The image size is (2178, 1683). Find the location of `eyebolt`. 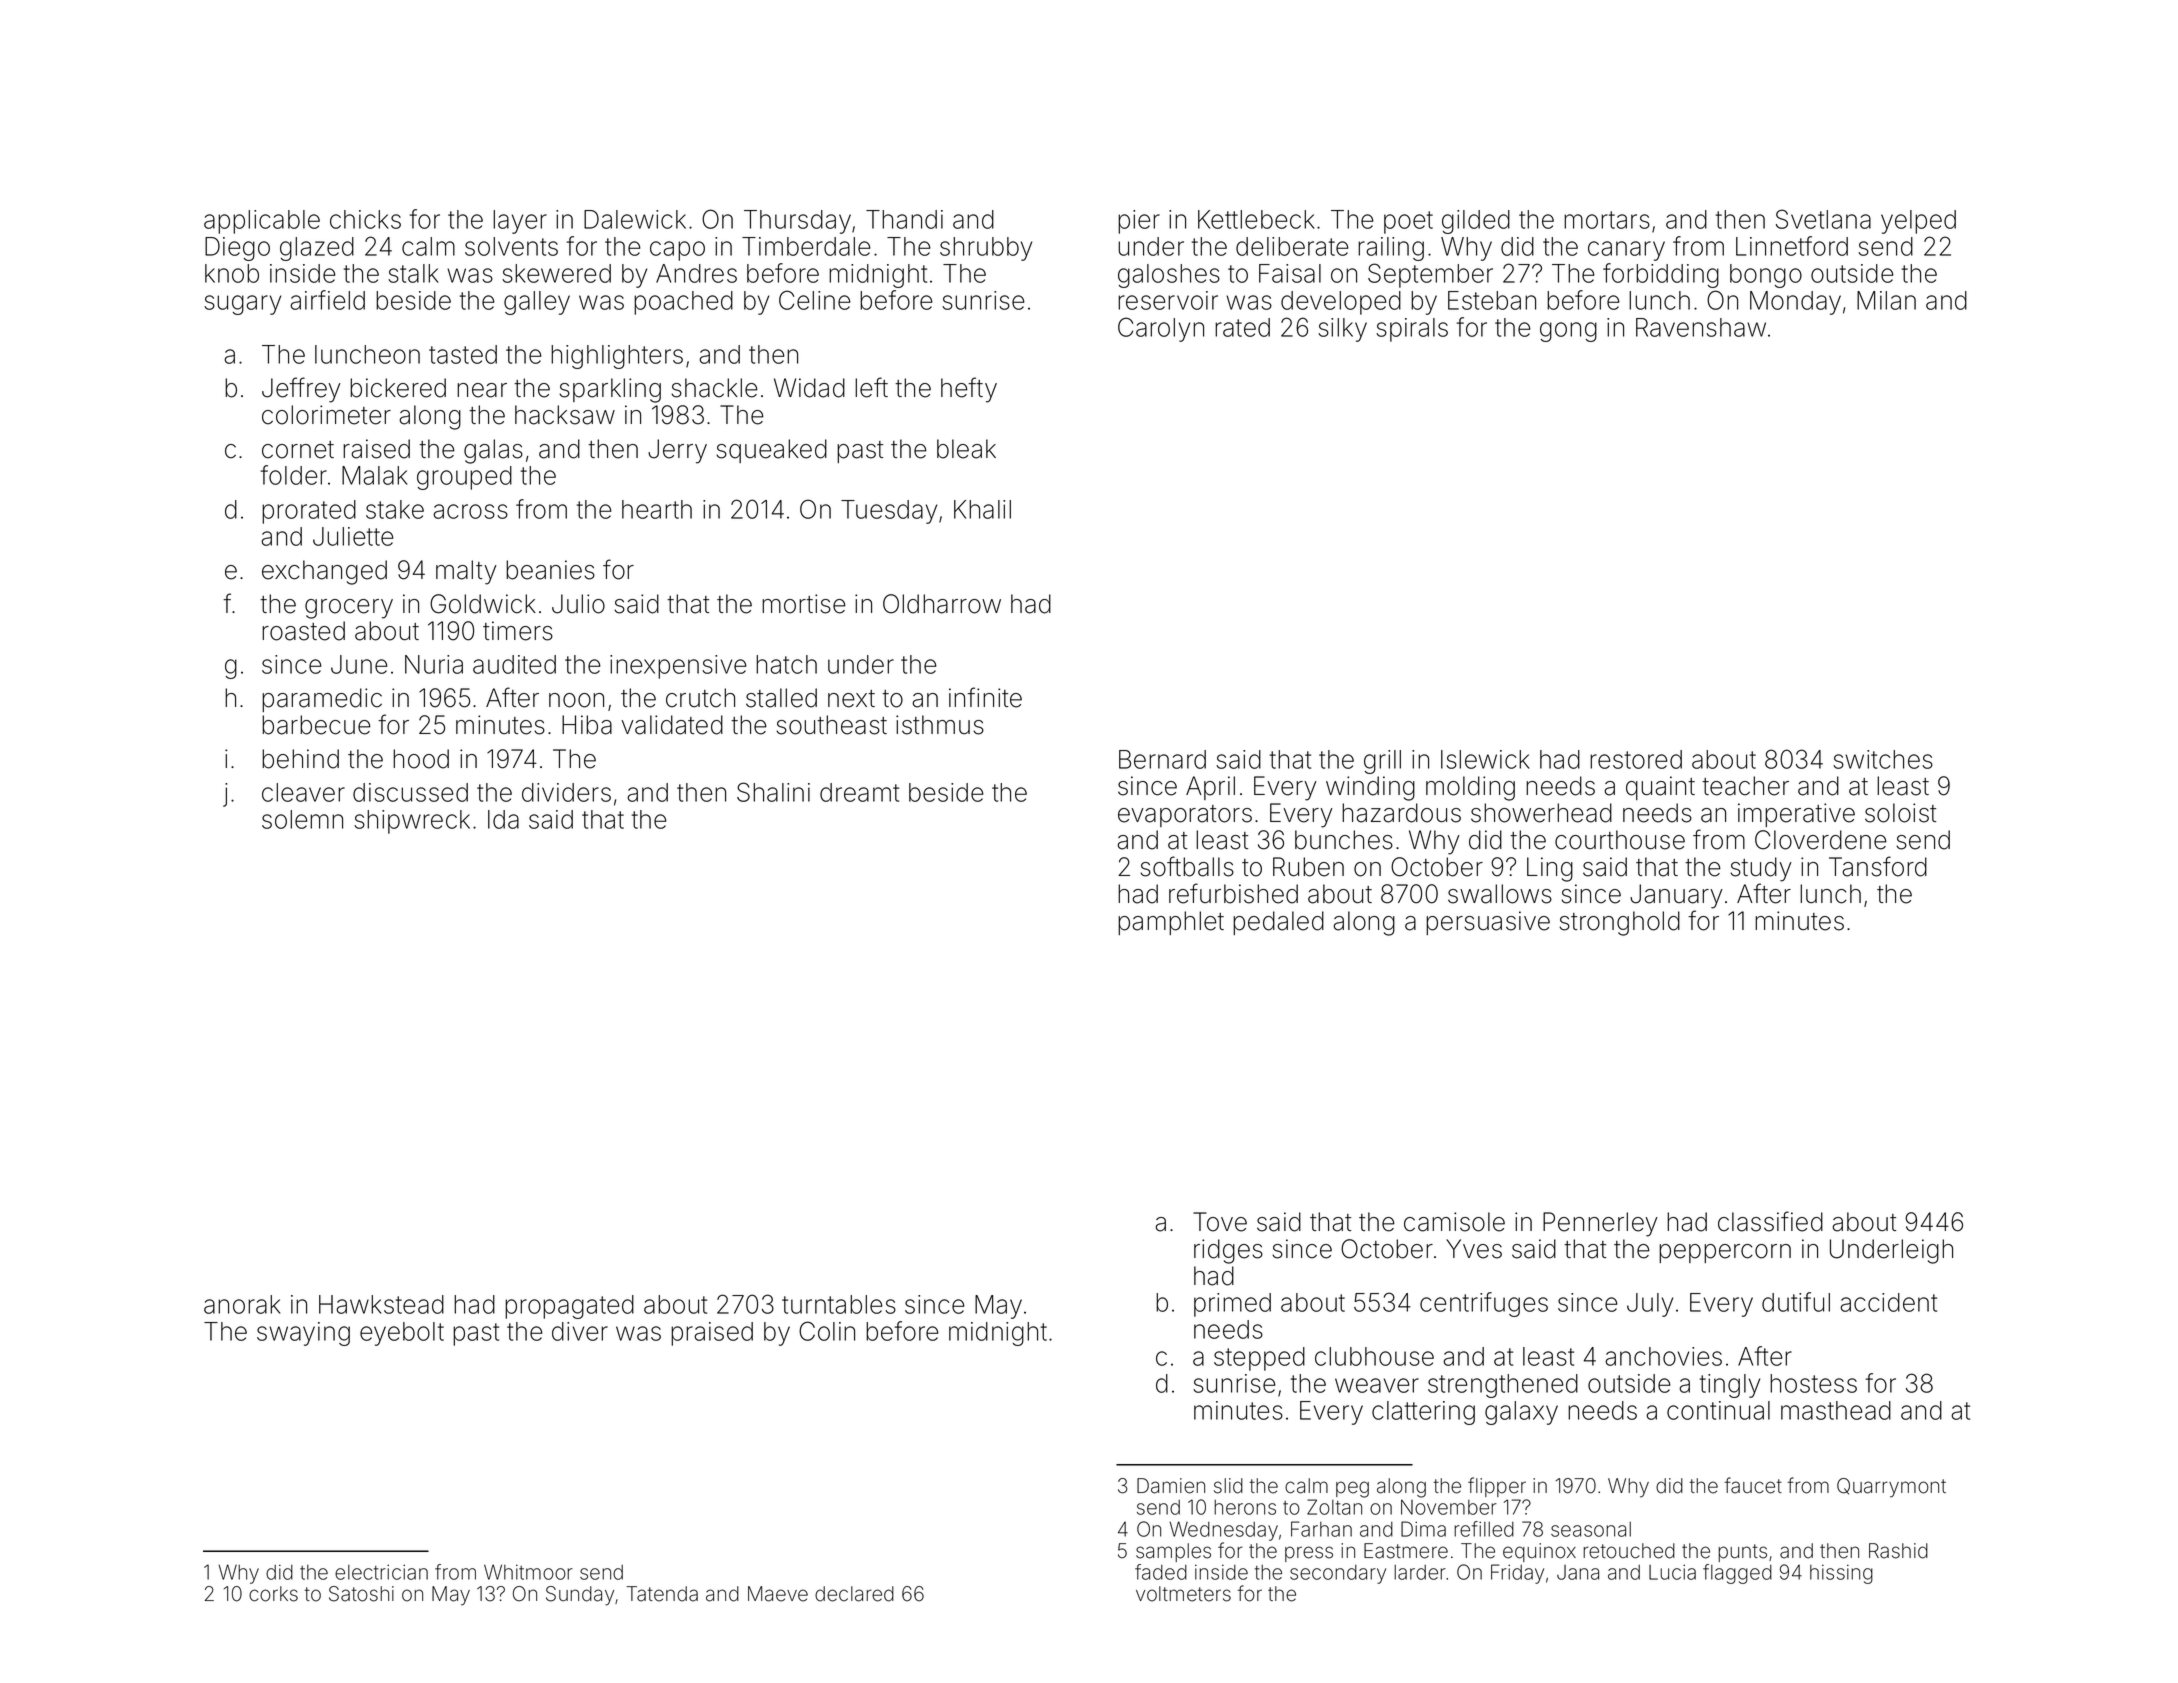

eyebolt is located at coordinates (402, 1334).
